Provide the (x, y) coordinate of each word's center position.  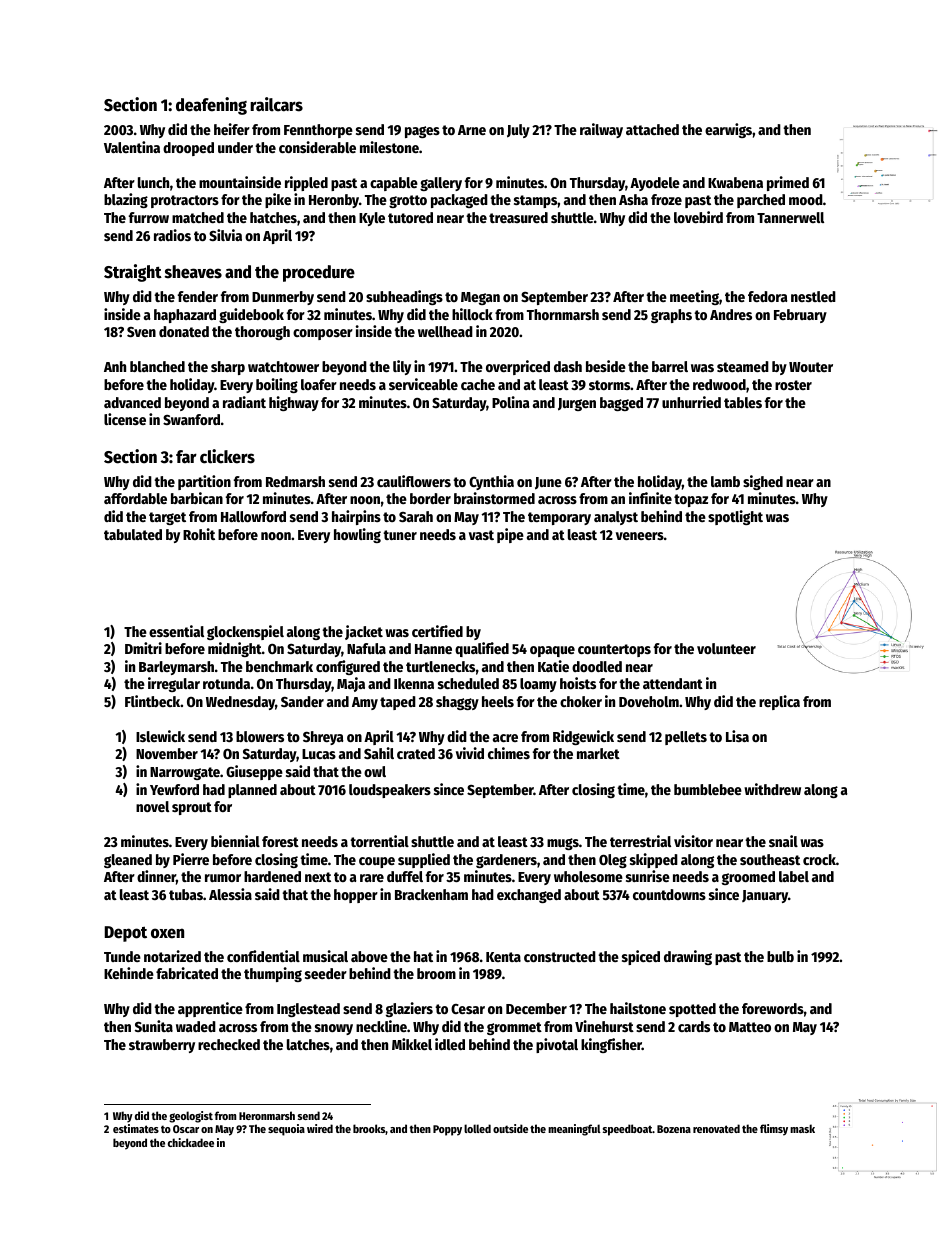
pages (422, 132)
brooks (369, 1129)
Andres (731, 314)
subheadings (404, 297)
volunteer (726, 648)
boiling (277, 385)
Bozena (674, 1129)
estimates (136, 1128)
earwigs (728, 130)
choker (581, 701)
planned (252, 791)
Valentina (132, 147)
